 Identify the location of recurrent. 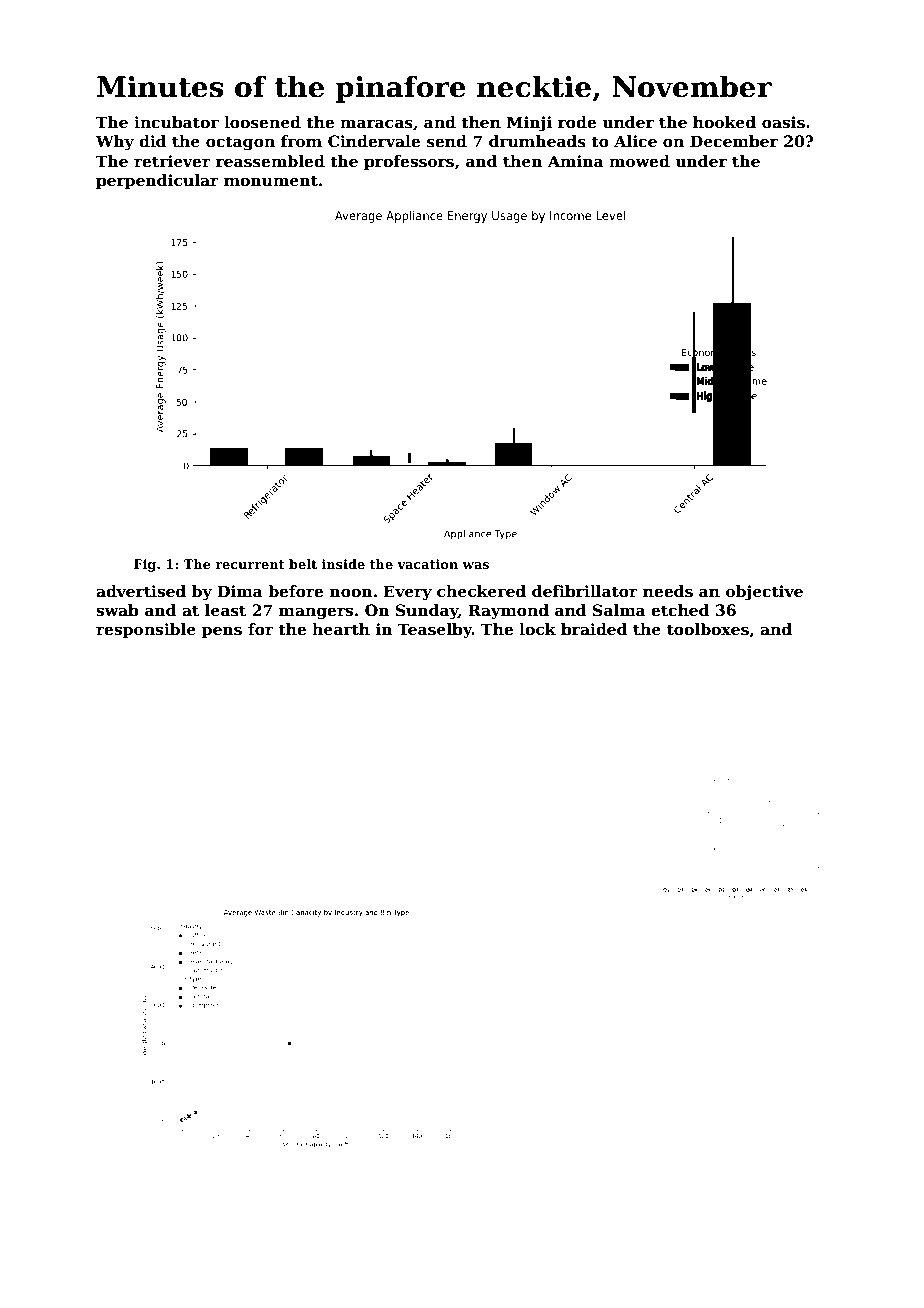
(250, 564).
